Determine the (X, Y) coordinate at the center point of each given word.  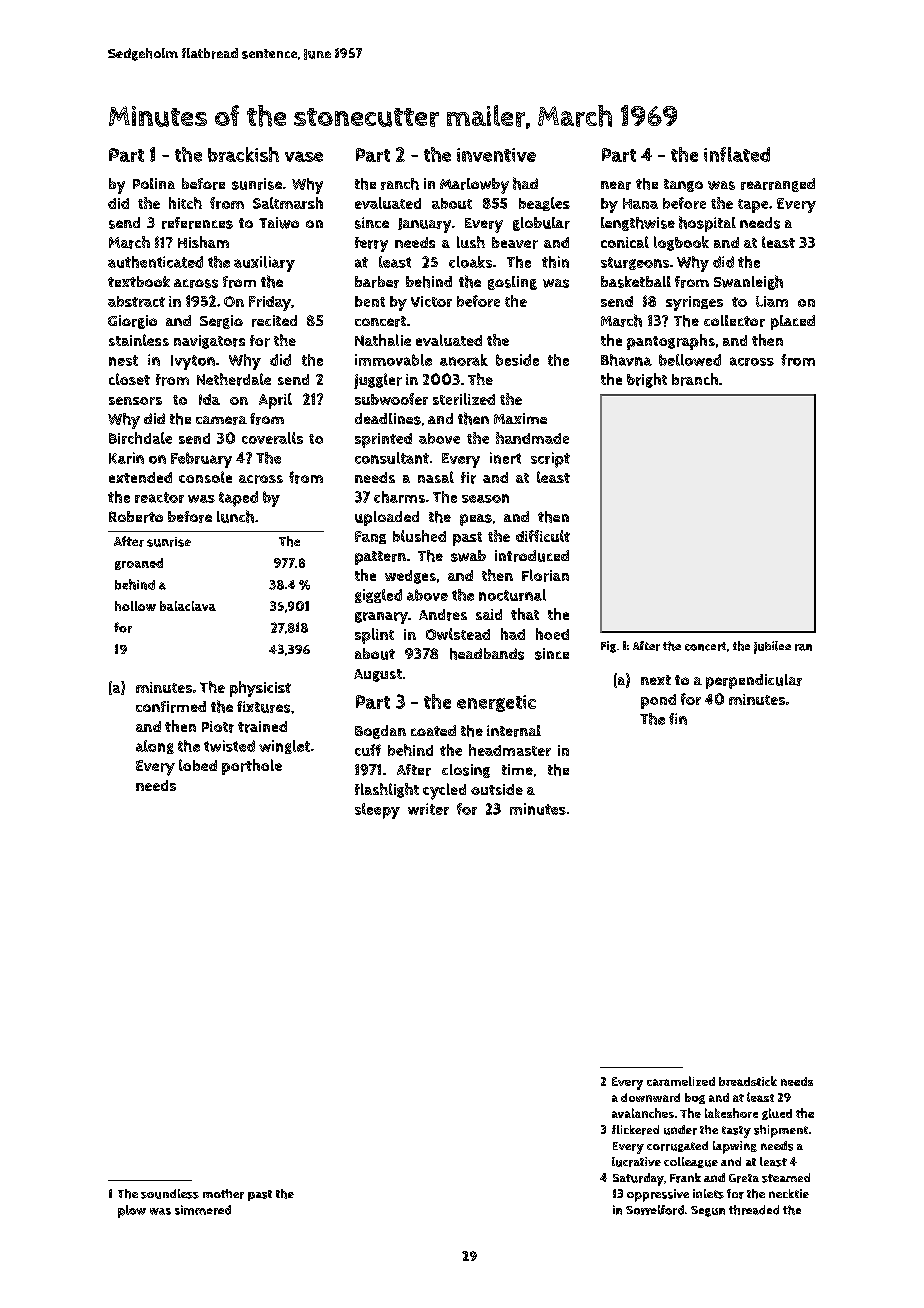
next (656, 680)
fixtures (263, 707)
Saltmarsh (288, 203)
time (517, 769)
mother (223, 1194)
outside (497, 789)
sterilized (464, 399)
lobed (198, 765)
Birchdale (140, 438)
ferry (371, 244)
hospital (707, 224)
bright (647, 380)
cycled (444, 791)
